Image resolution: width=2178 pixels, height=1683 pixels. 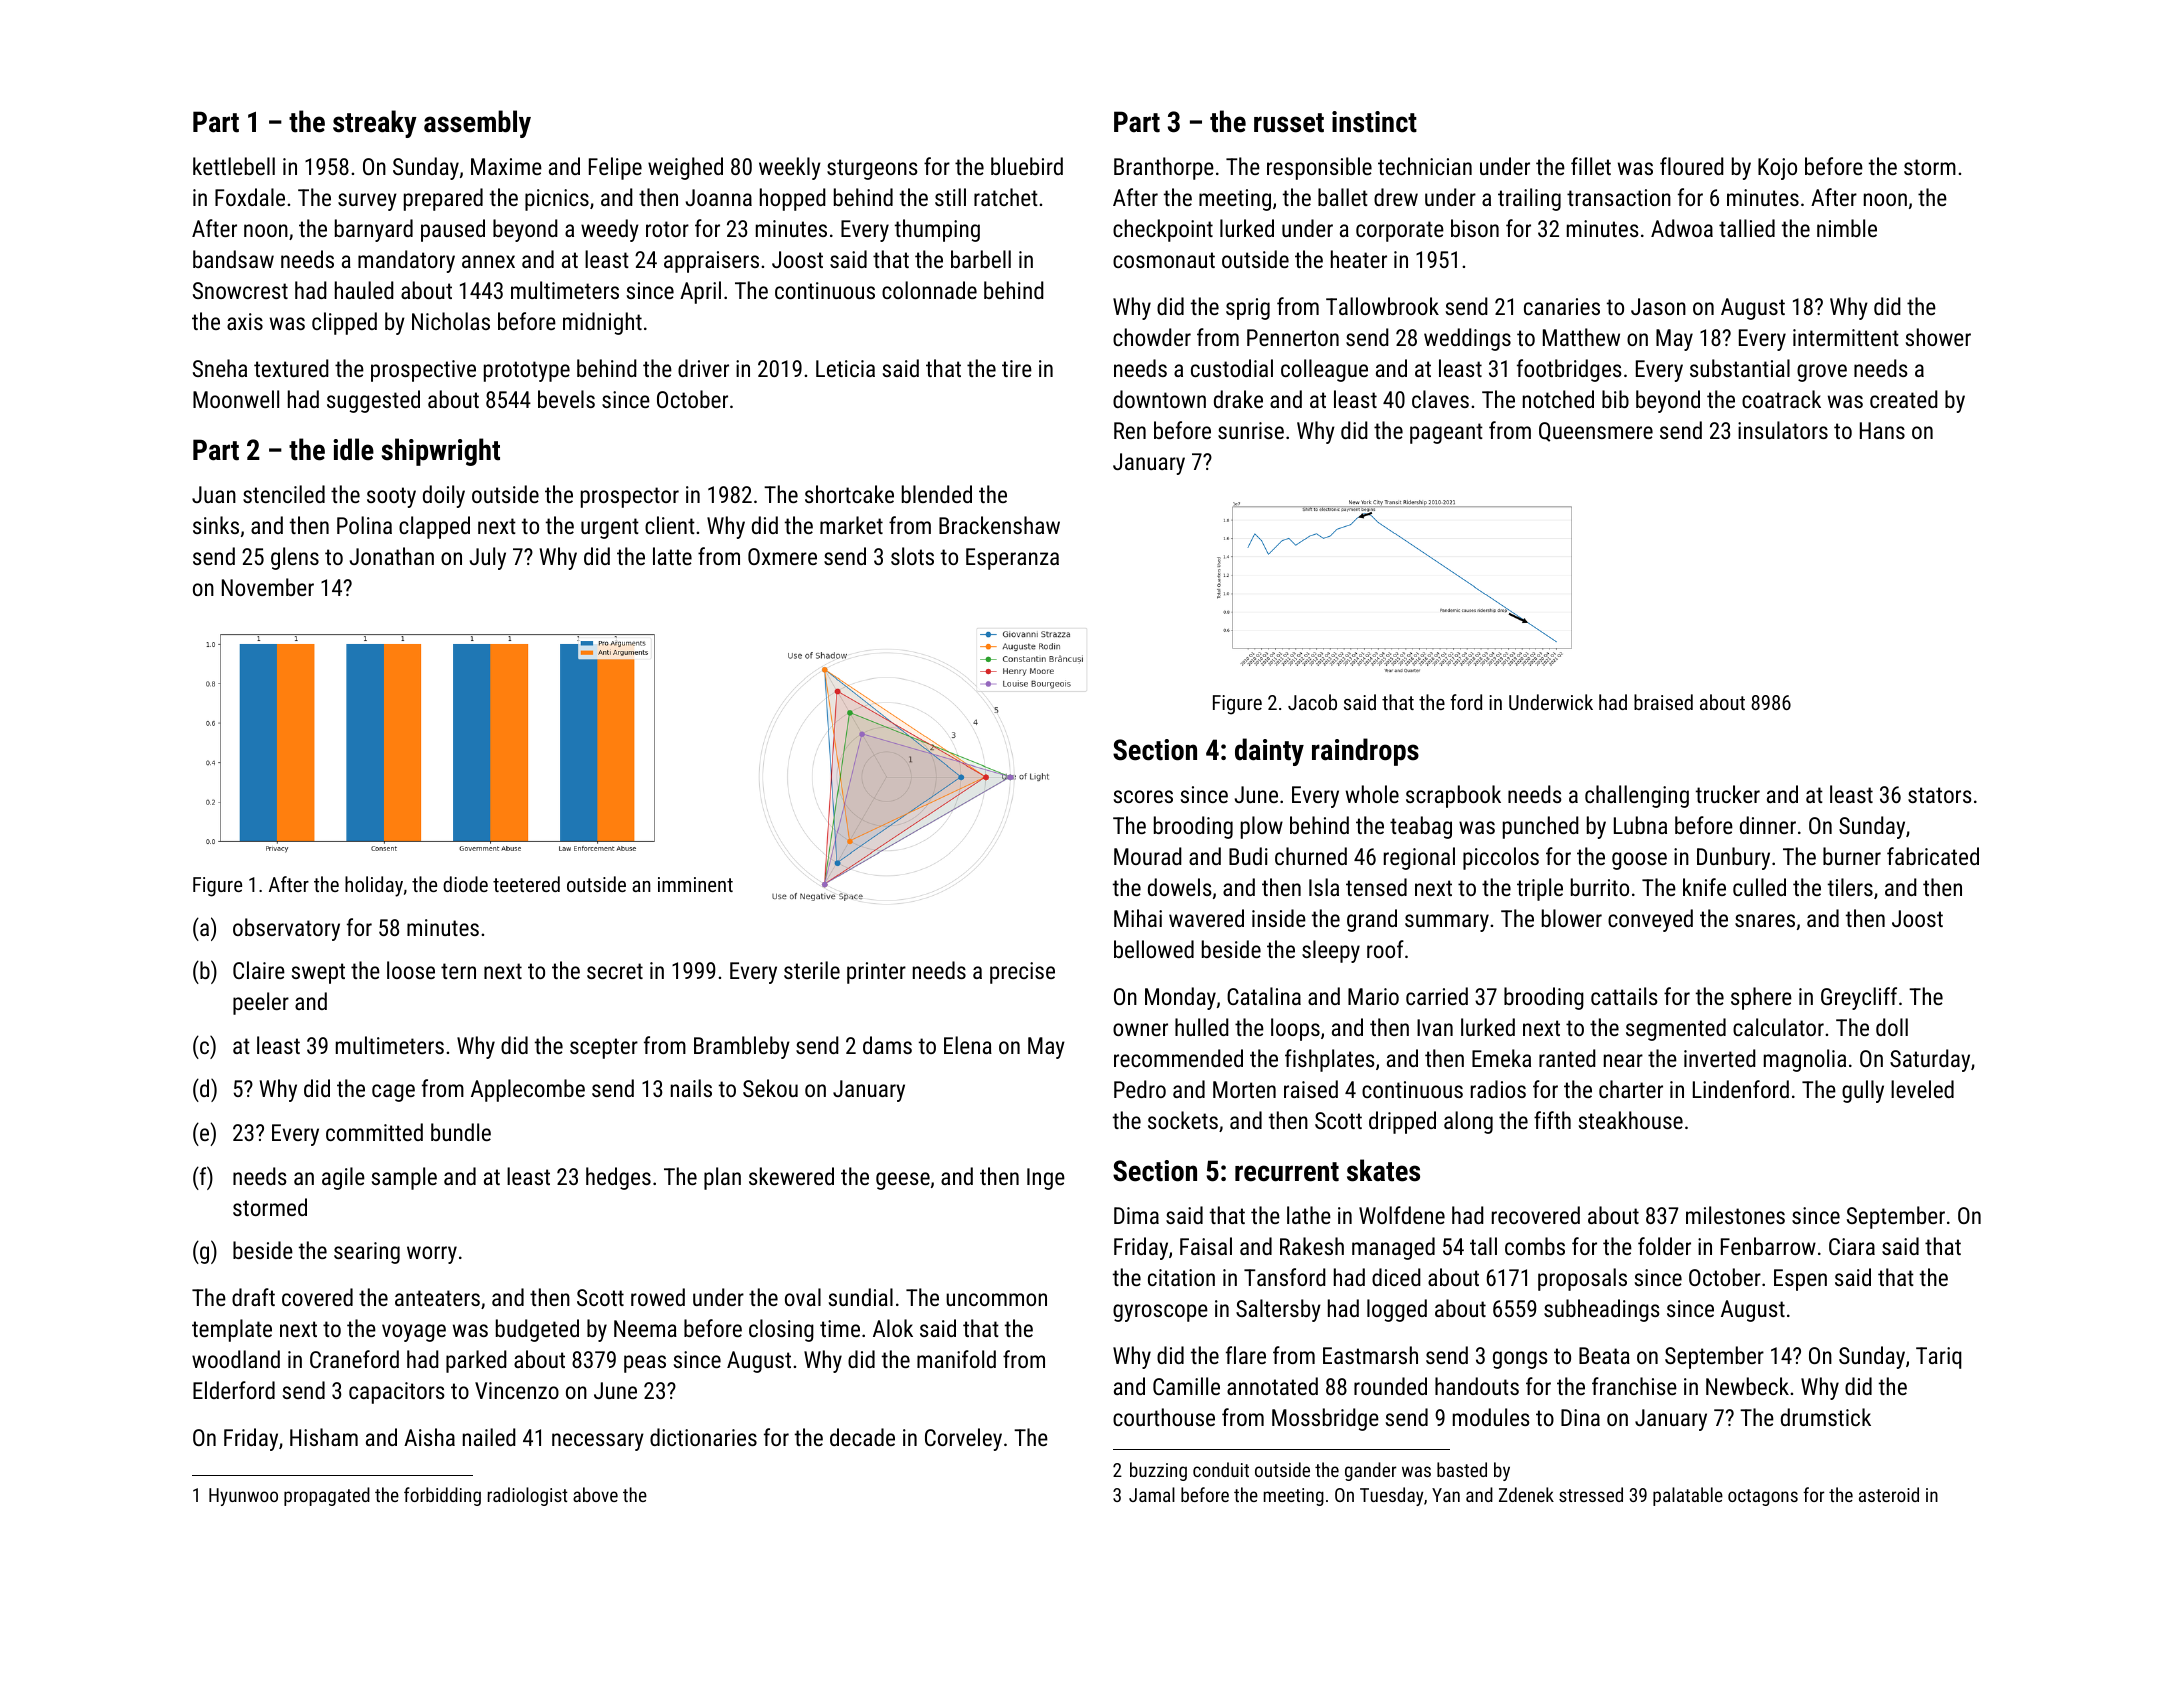 What do you see at coordinates (812, 970) in the document?
I see `sterile` at bounding box center [812, 970].
